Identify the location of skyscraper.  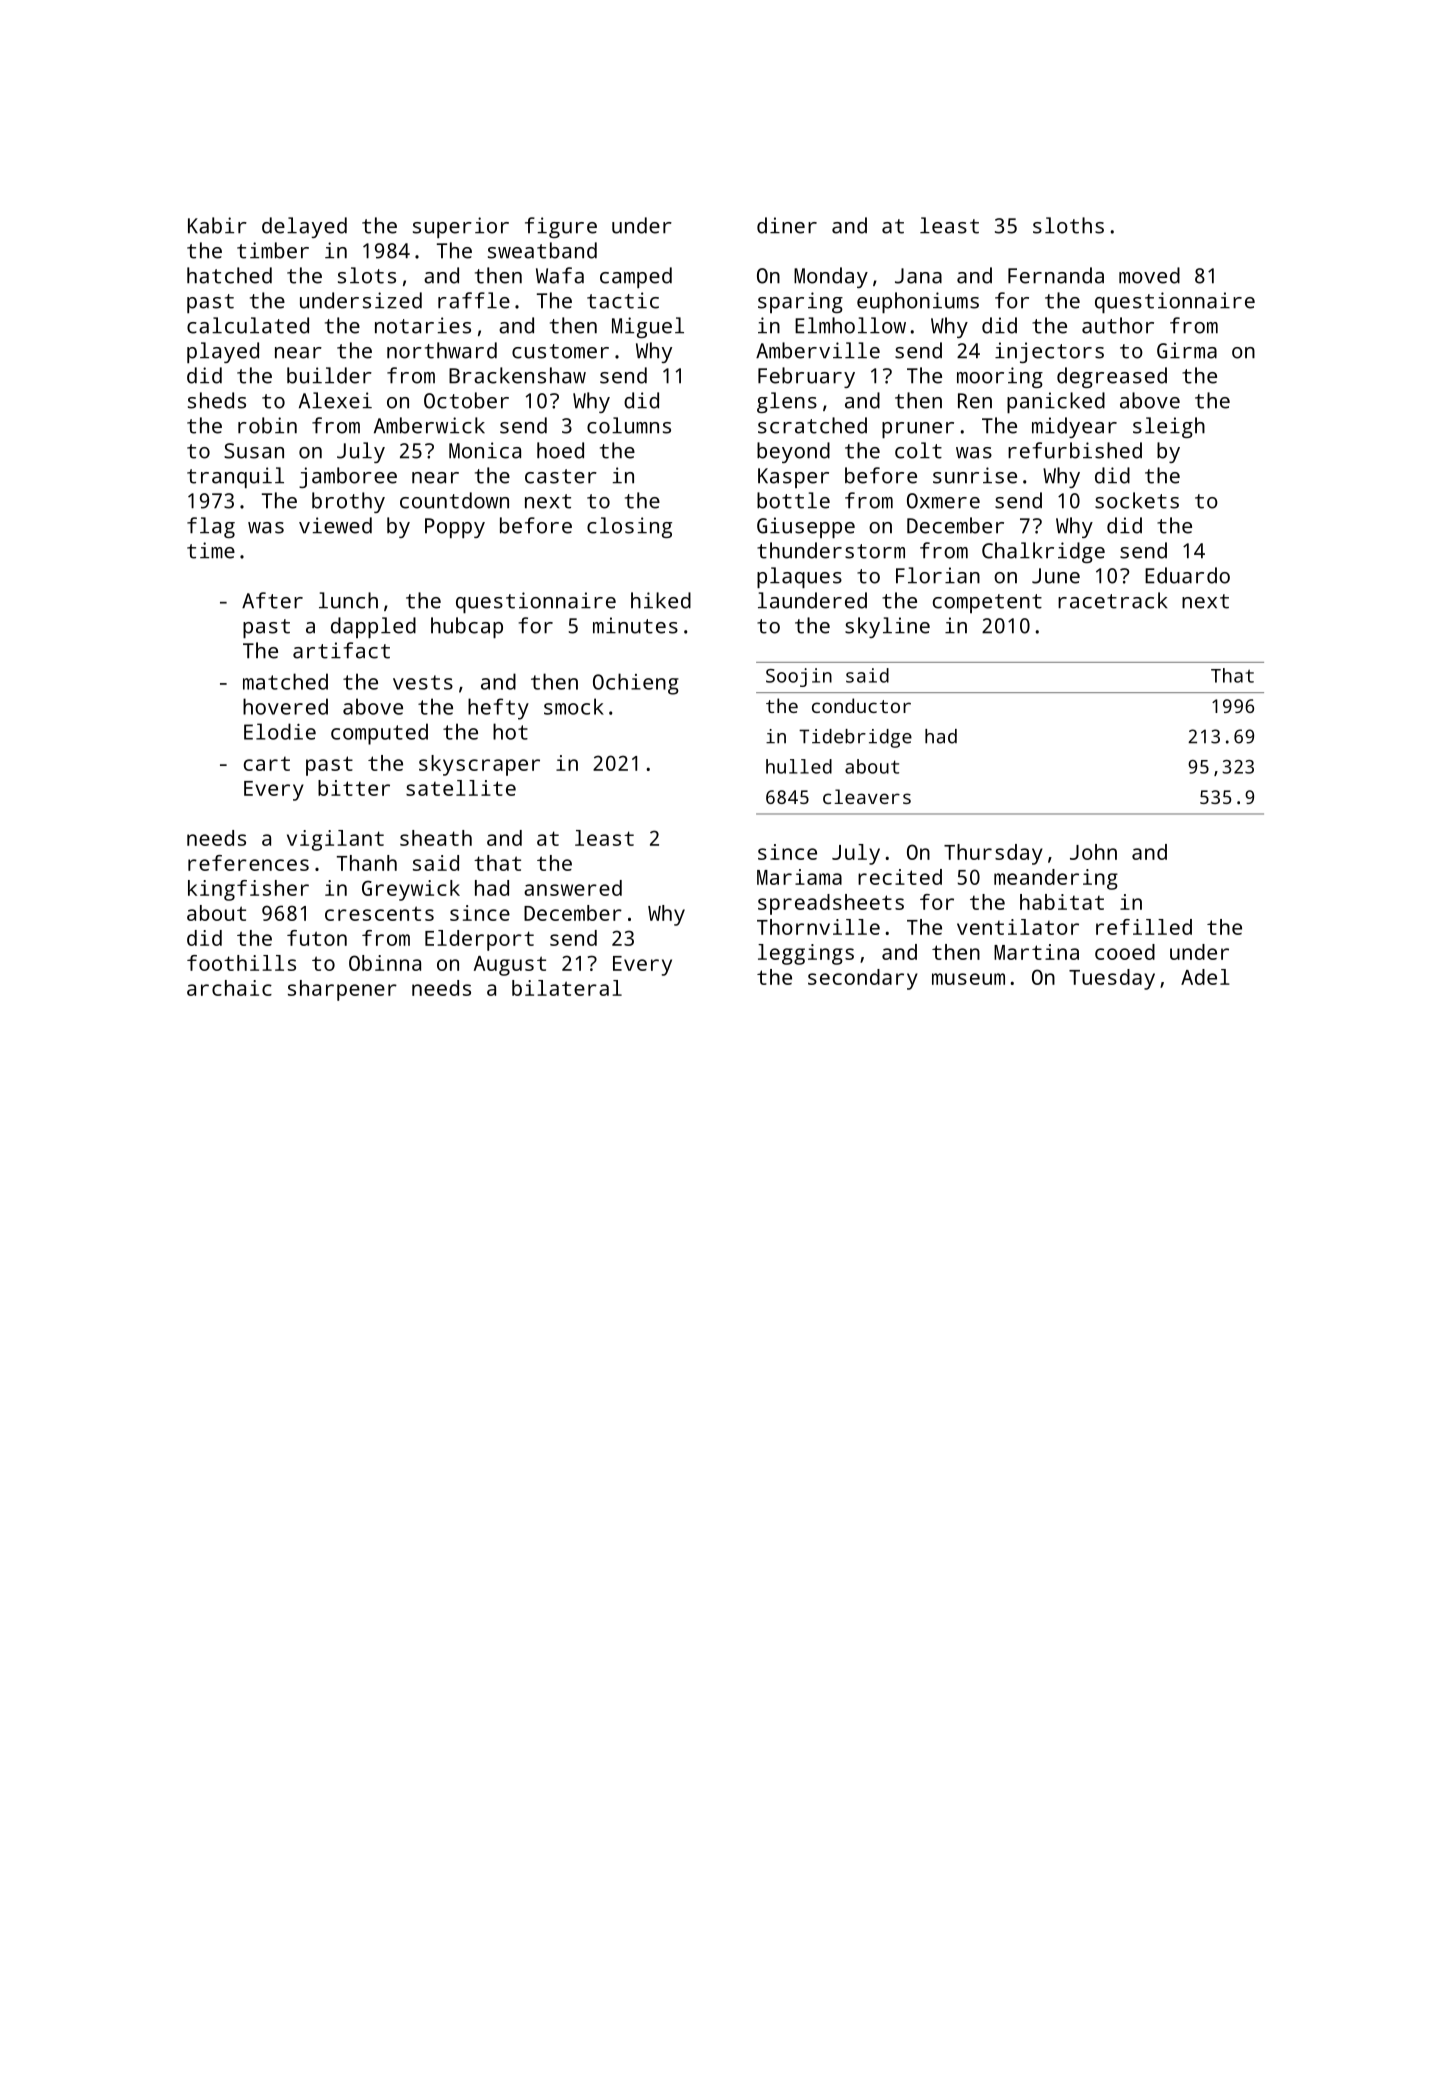
(479, 765).
